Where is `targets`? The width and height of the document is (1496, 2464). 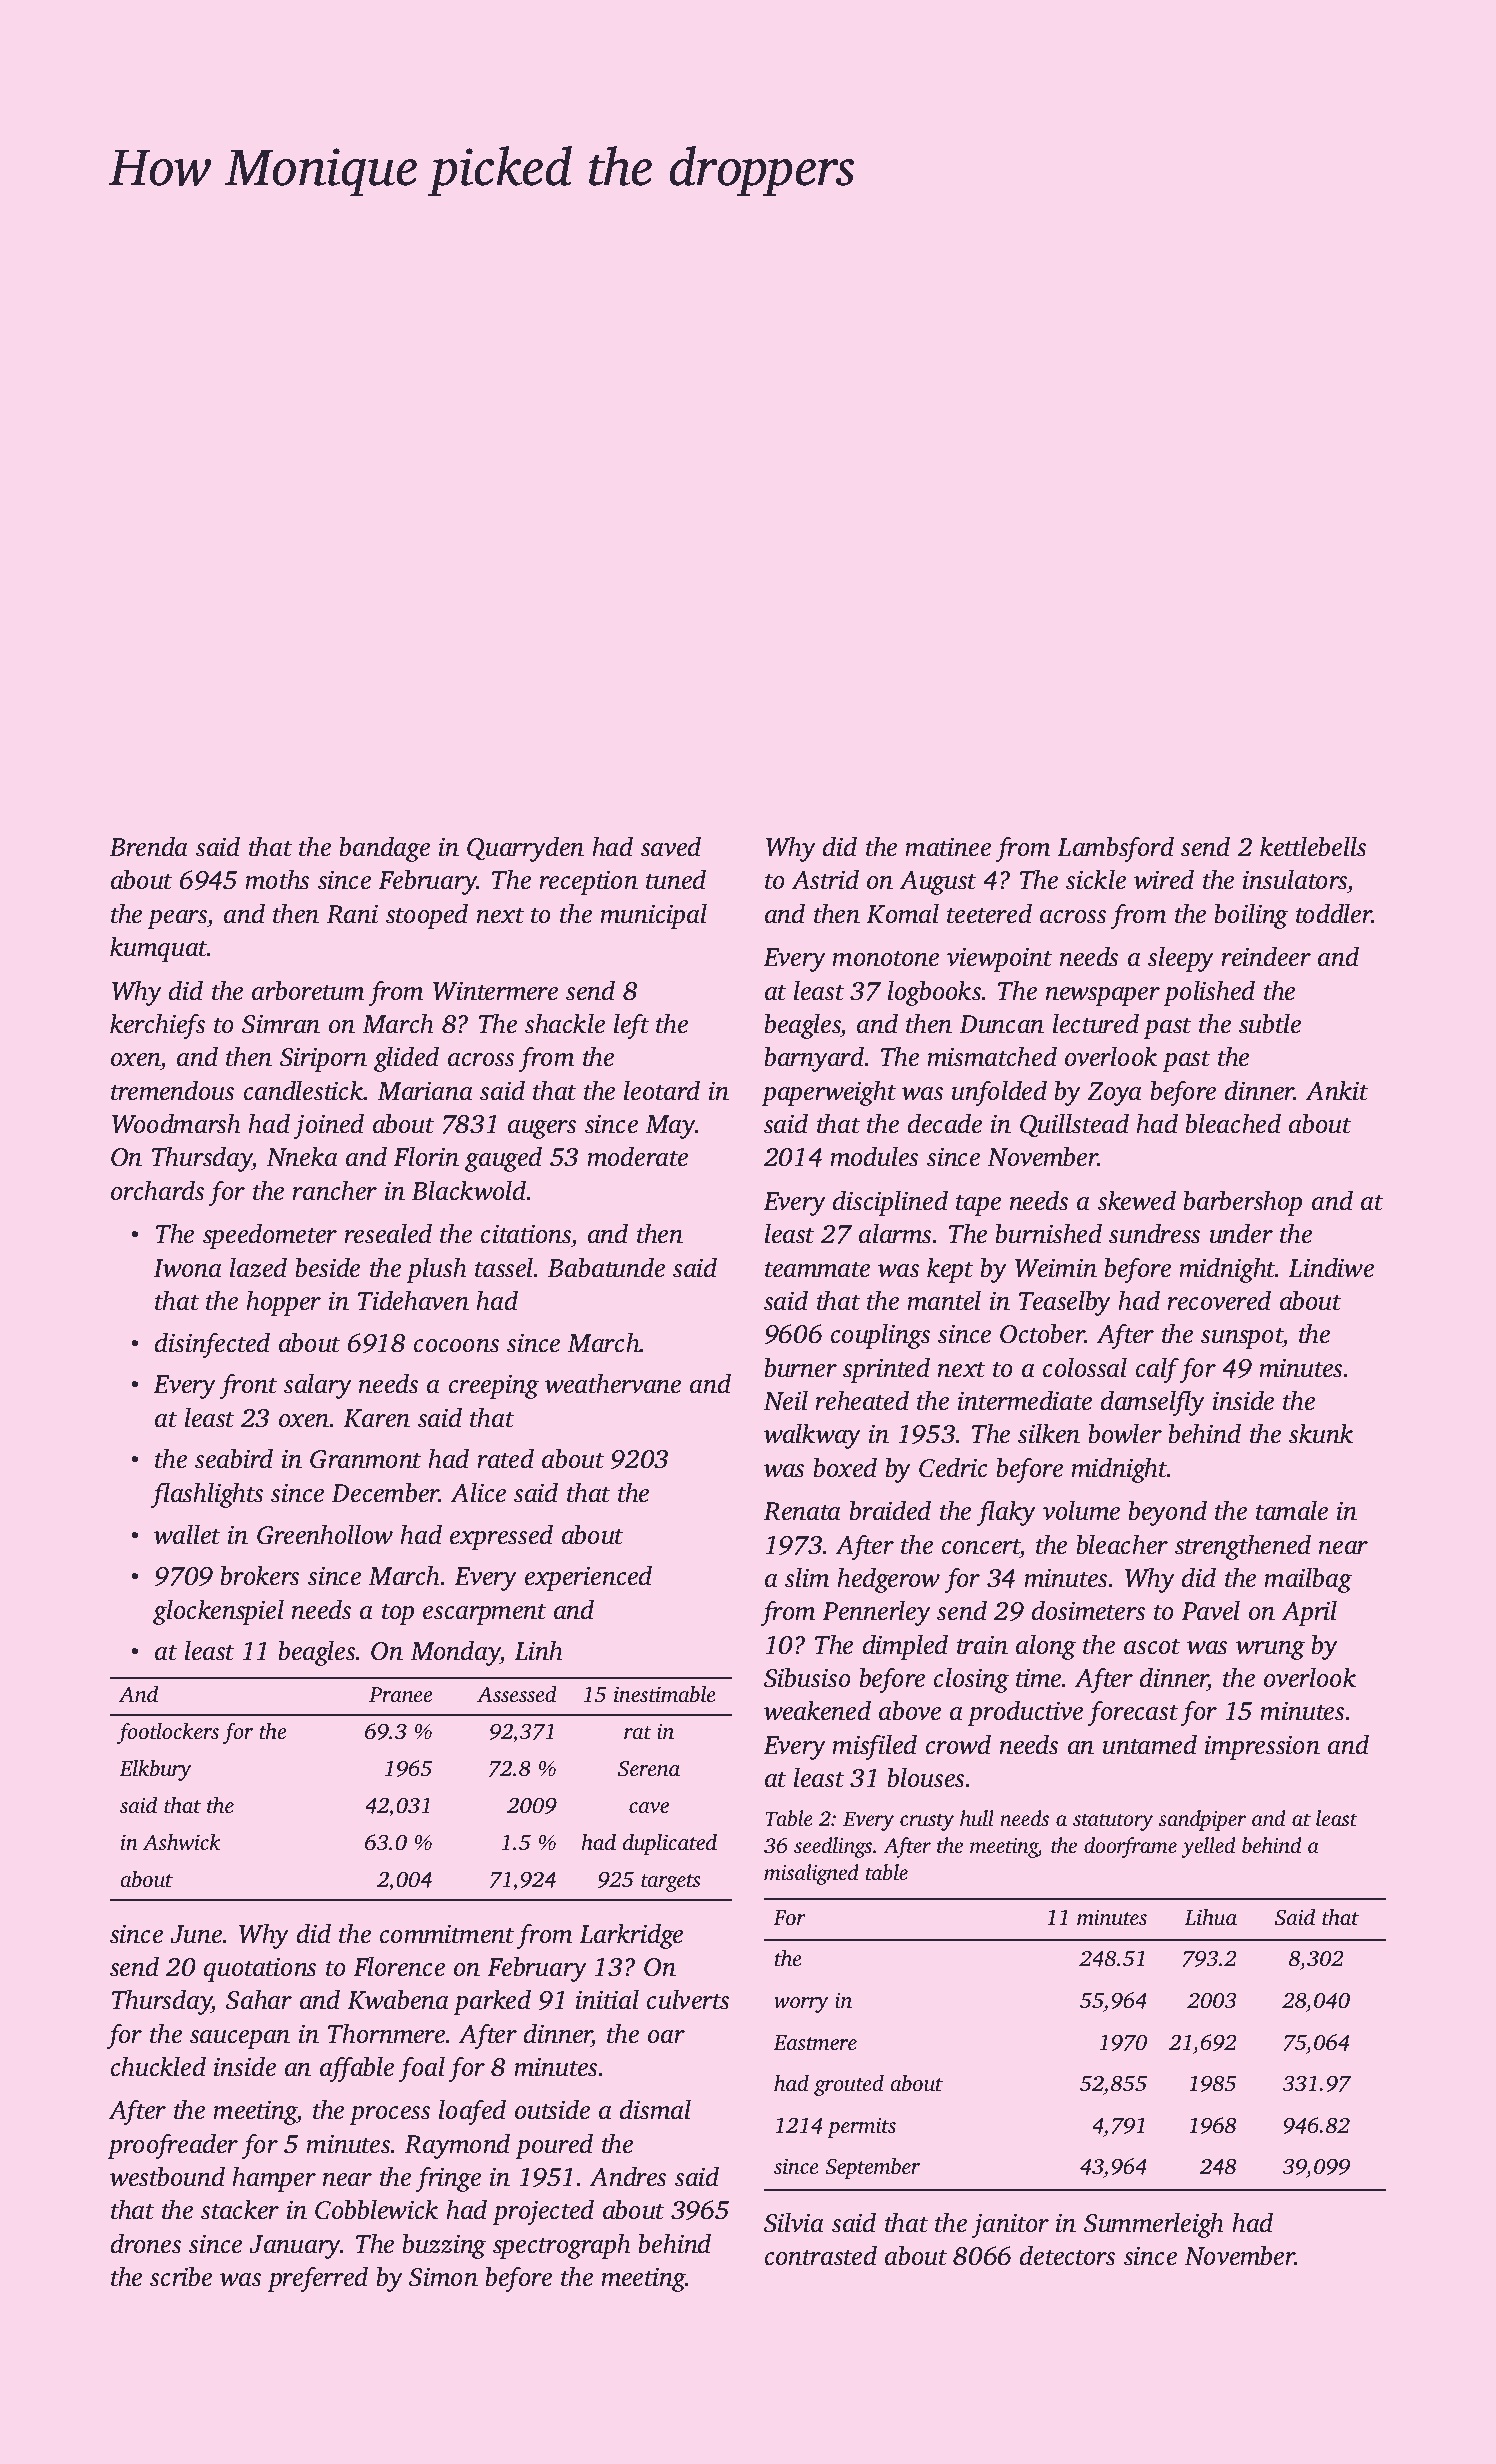
targets is located at coordinates (671, 1883).
